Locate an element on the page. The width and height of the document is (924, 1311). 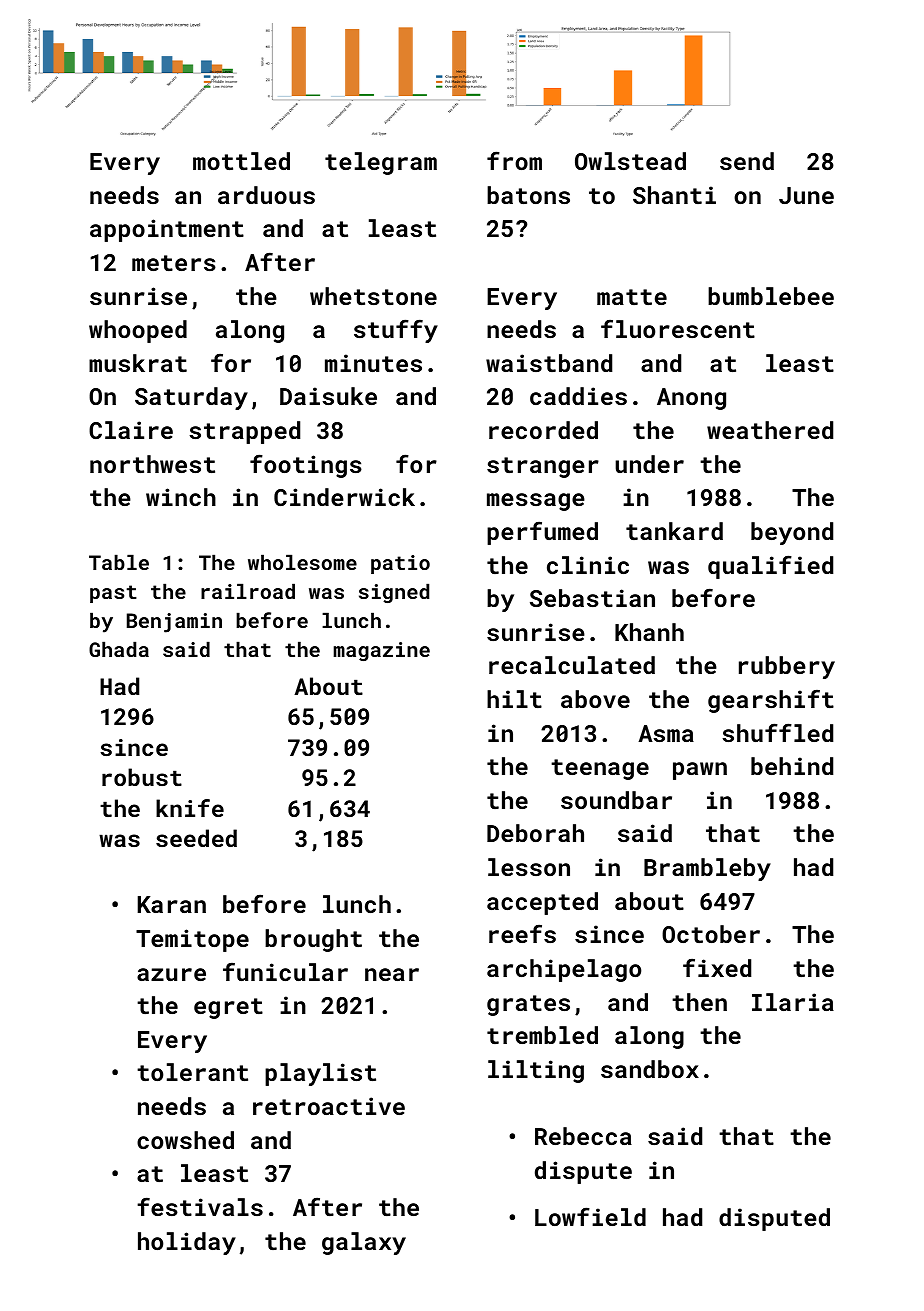
minutes is located at coordinates (373, 363).
